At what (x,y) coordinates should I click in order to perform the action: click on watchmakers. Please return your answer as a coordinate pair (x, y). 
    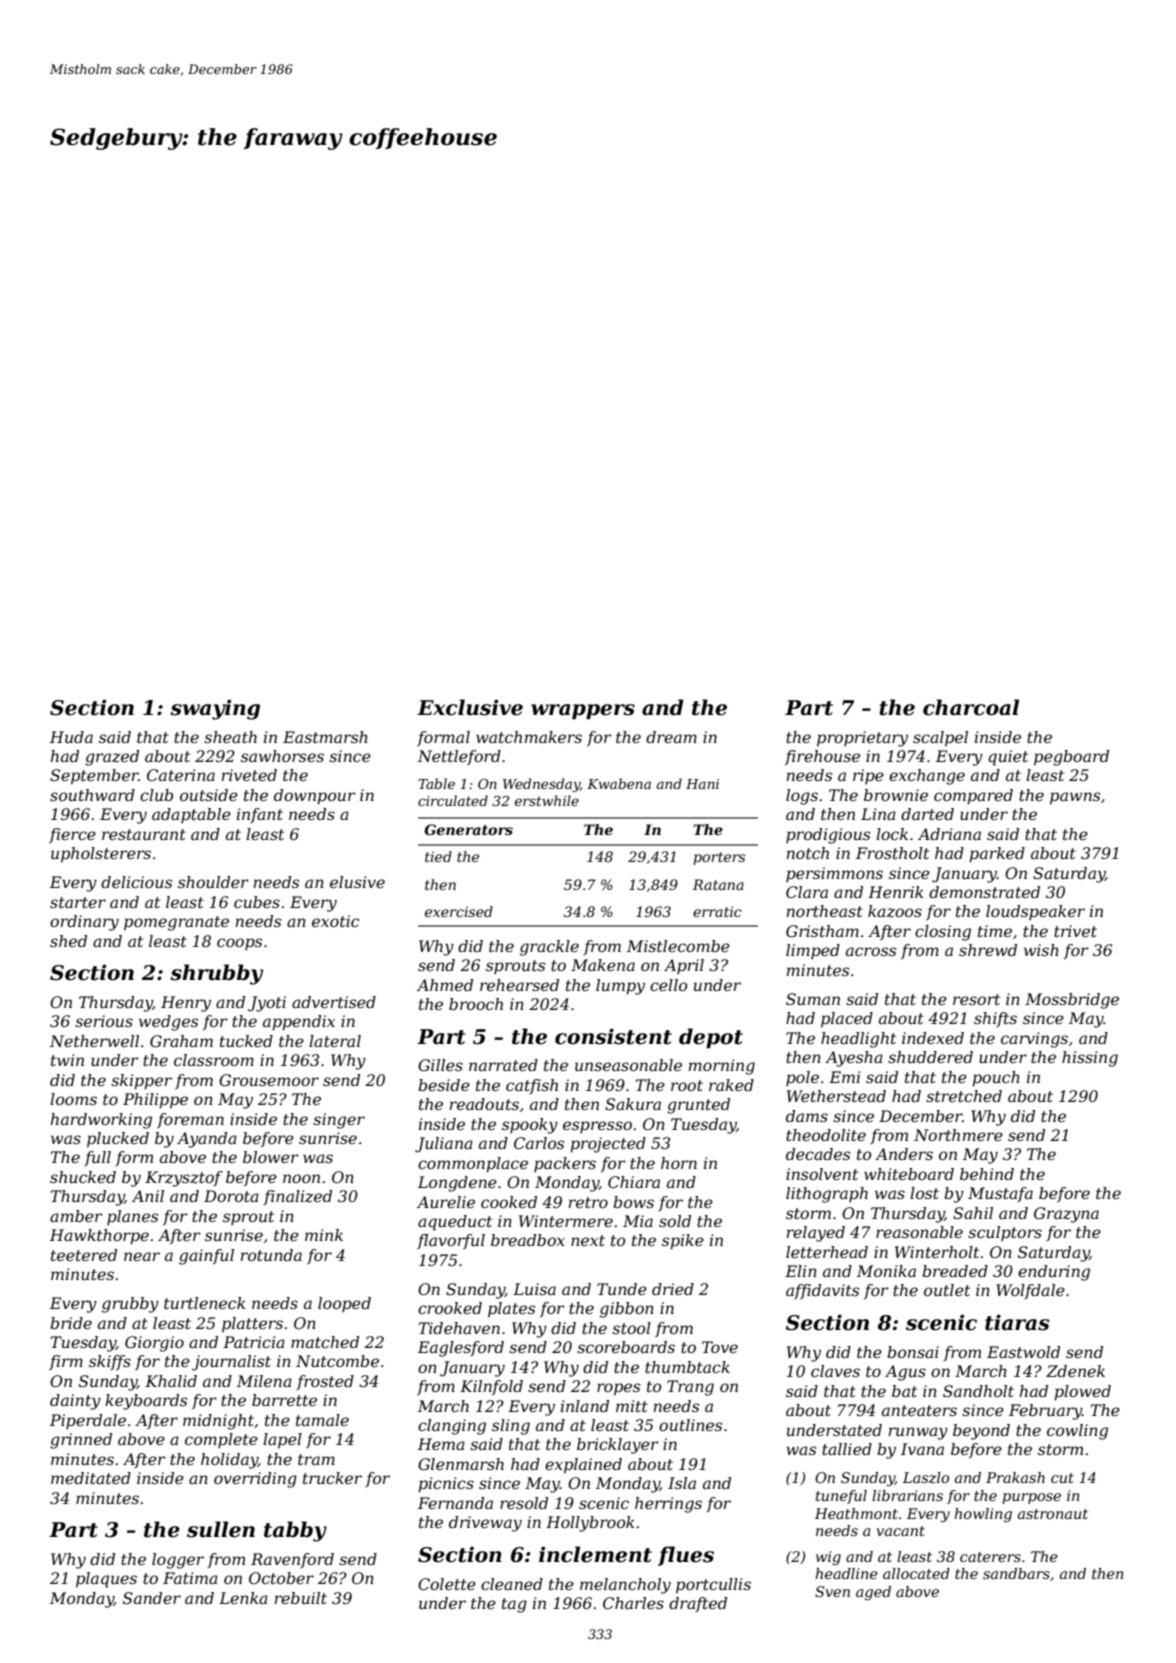
    Looking at the image, I should click on (529, 737).
